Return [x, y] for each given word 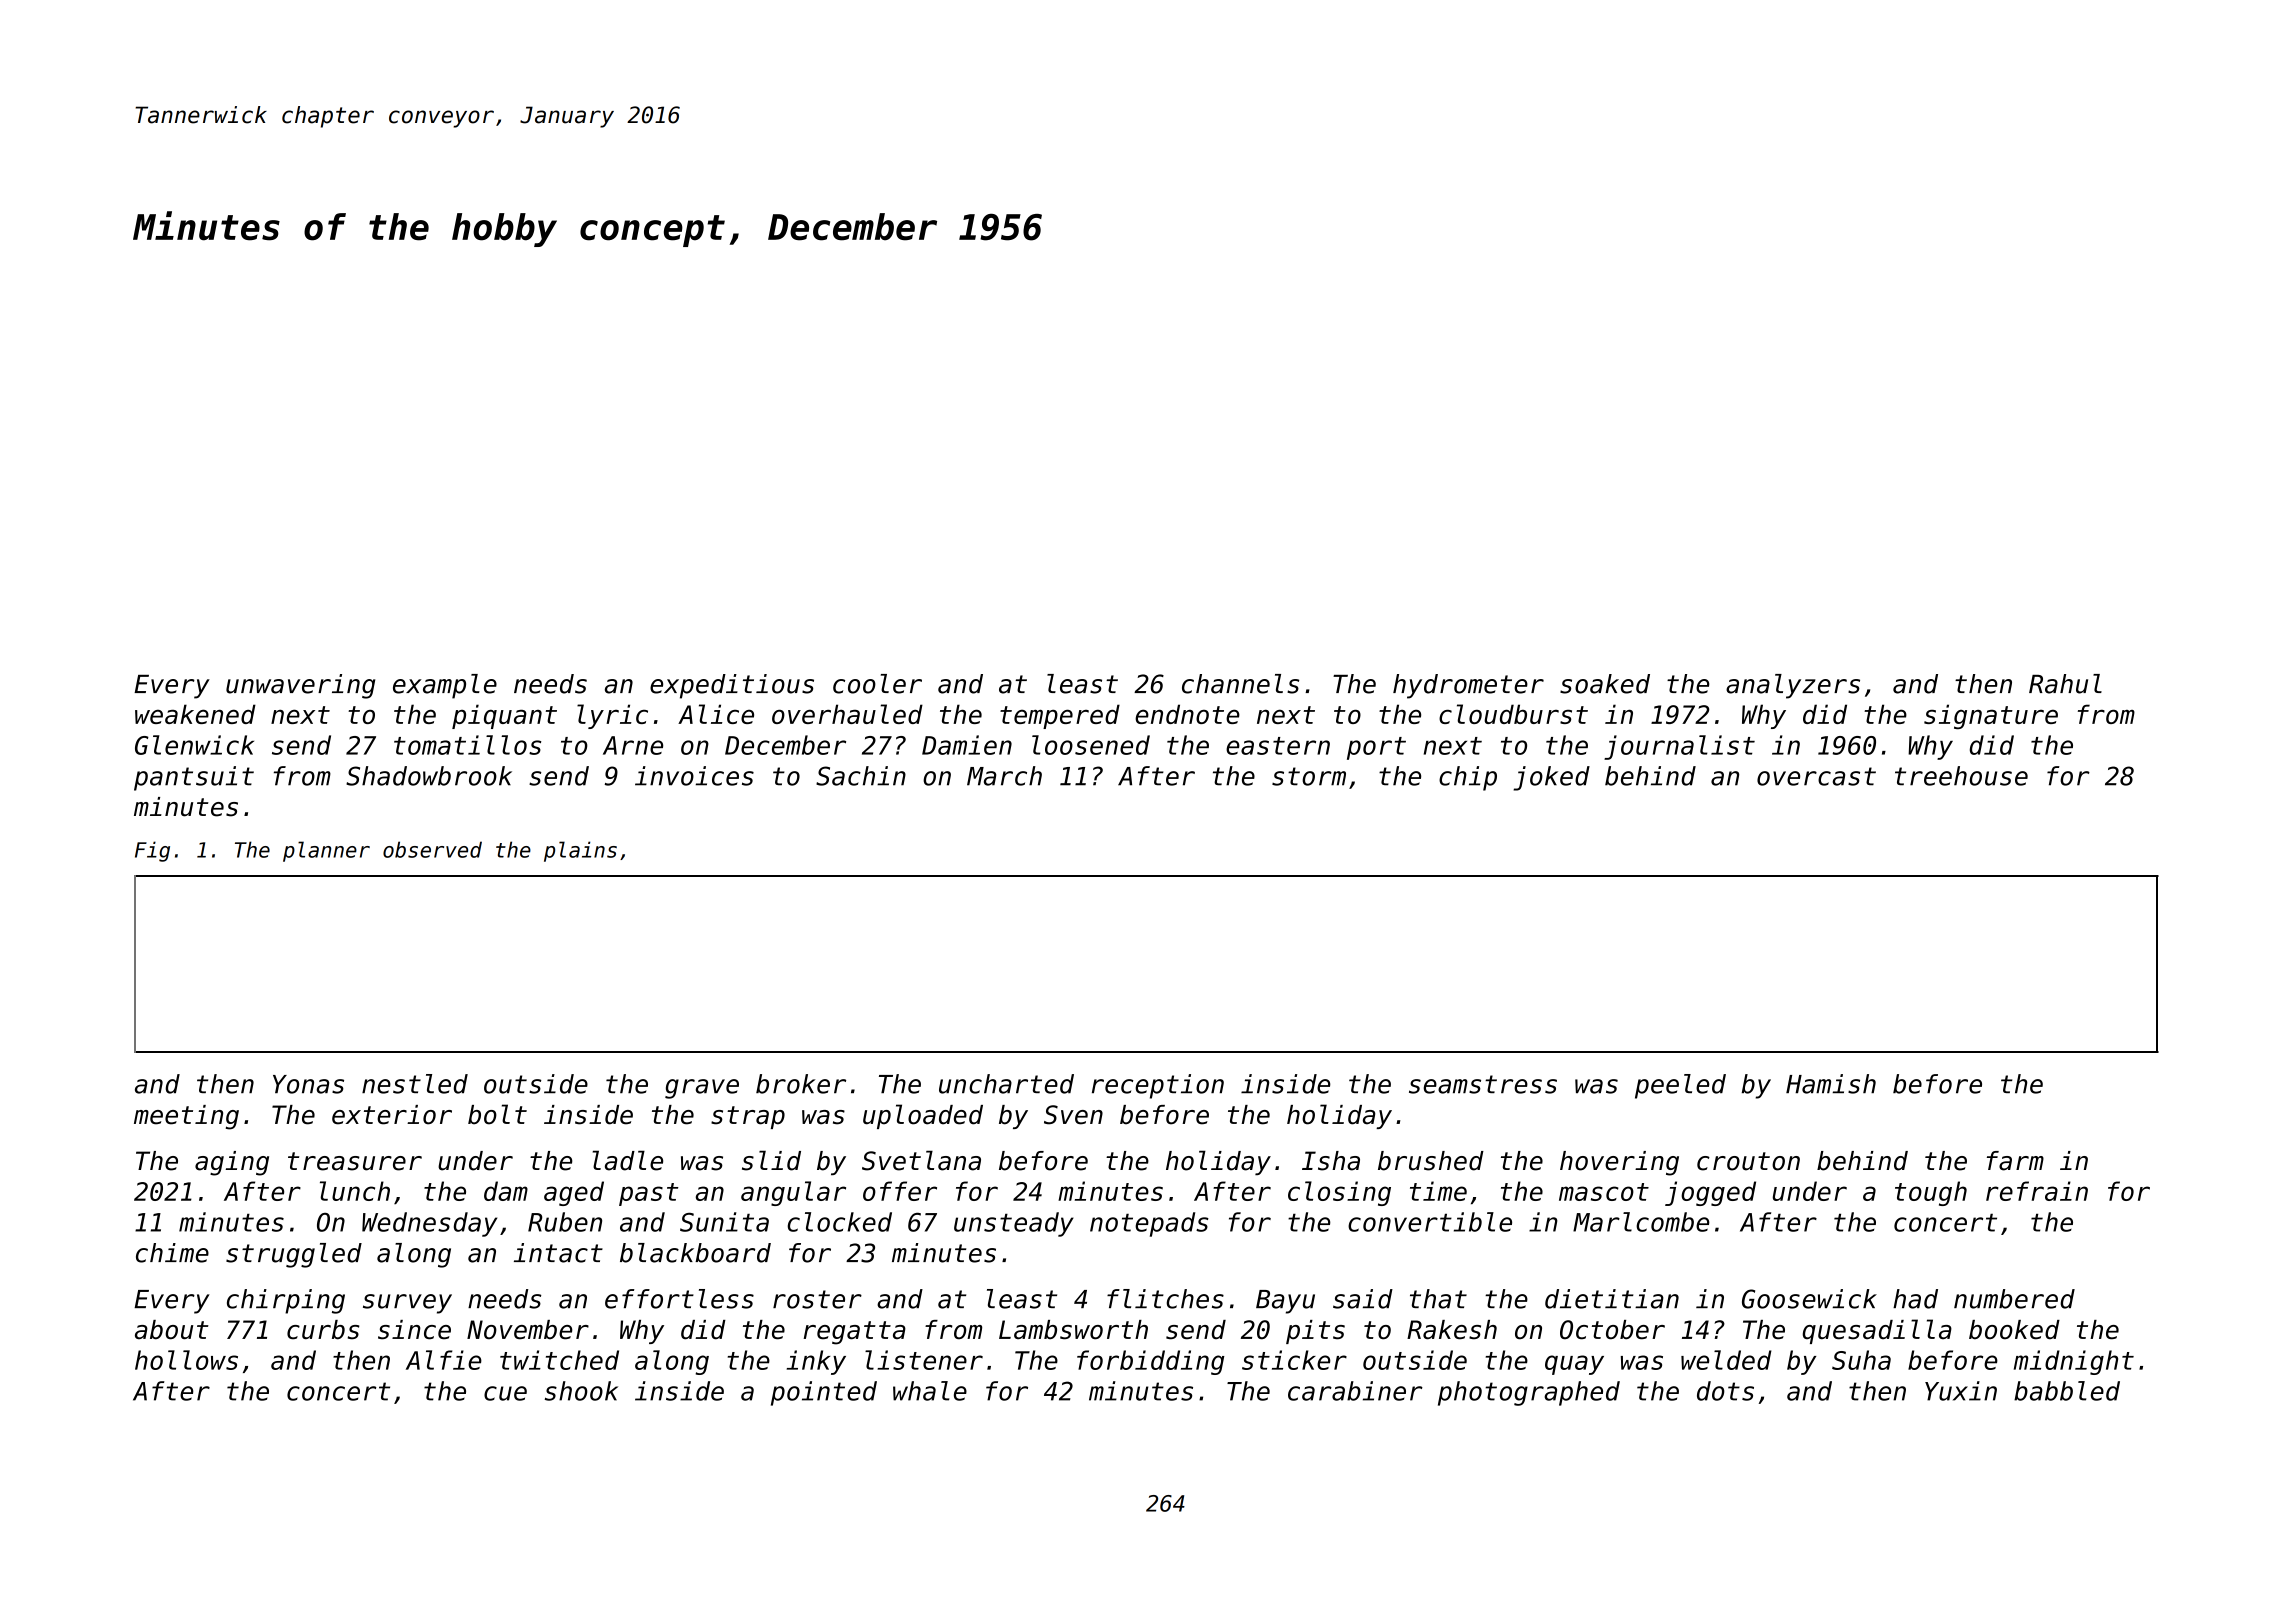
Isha [1331, 1161]
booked [2014, 1330]
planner [326, 851]
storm [1309, 776]
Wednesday [429, 1224]
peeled [1680, 1086]
